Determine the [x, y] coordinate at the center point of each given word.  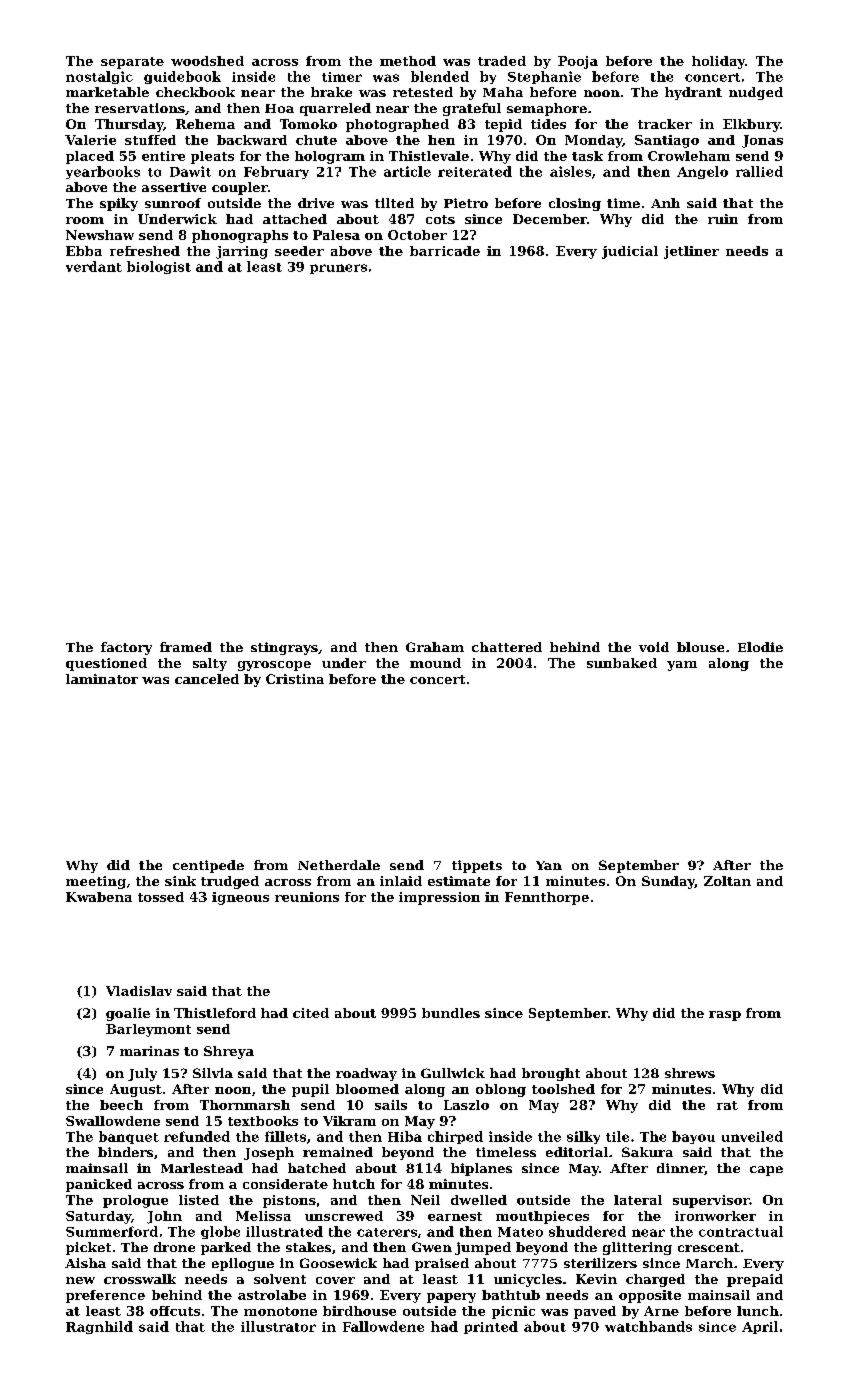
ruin [723, 219]
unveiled [752, 1136]
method [408, 61]
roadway [366, 1074]
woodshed [207, 61]
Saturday [98, 1217]
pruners [338, 269]
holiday [718, 62]
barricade [445, 251]
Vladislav [139, 991]
